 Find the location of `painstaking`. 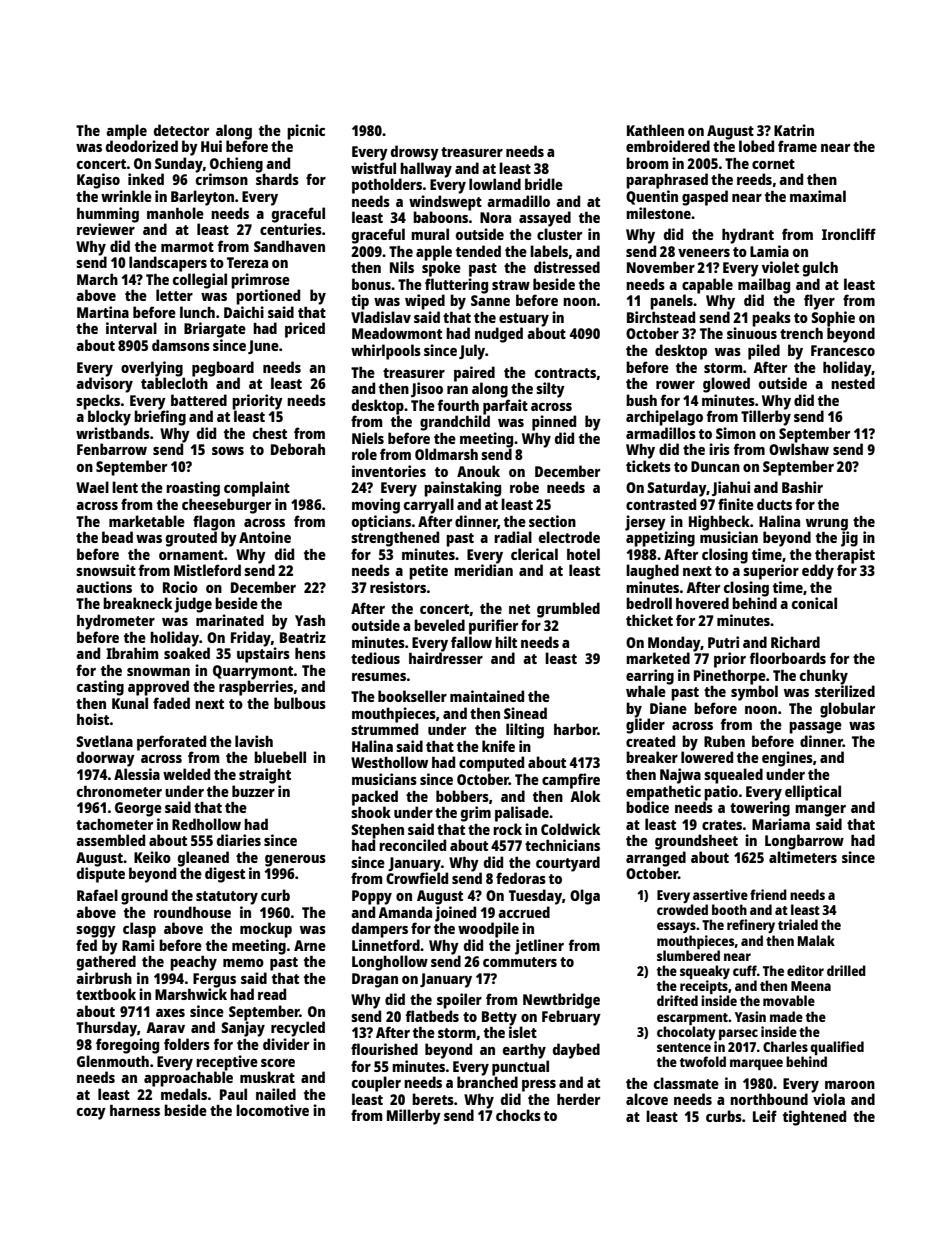

painstaking is located at coordinates (462, 489).
